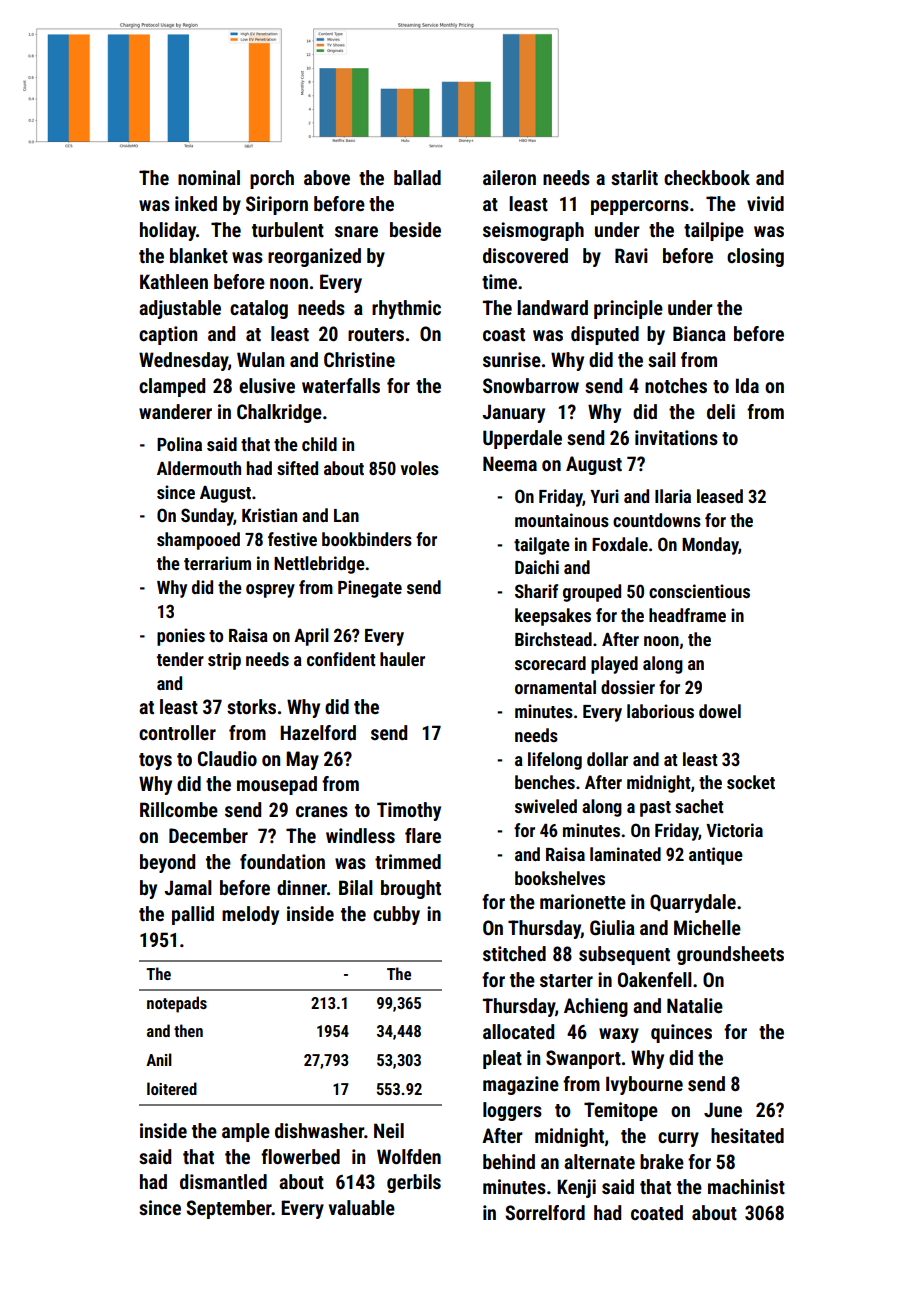  Describe the element at coordinates (409, 811) in the image. I see `Timothy` at that location.
